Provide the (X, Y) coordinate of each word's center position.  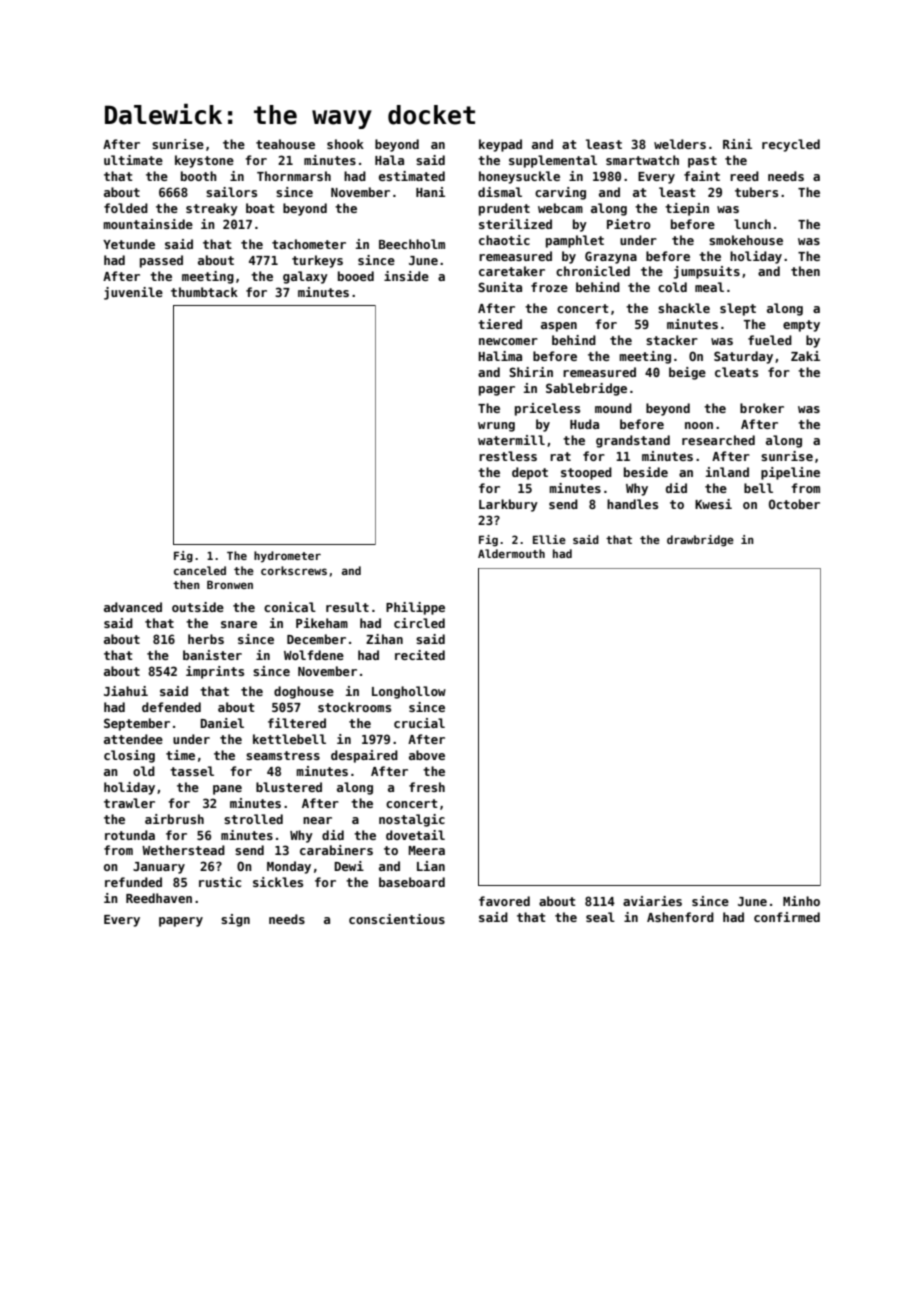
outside (198, 607)
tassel (192, 771)
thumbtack (204, 292)
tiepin (687, 209)
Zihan (384, 639)
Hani (430, 192)
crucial (419, 723)
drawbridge (700, 541)
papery (181, 922)
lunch (752, 224)
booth (199, 176)
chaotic (504, 240)
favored (504, 901)
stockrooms (354, 707)
